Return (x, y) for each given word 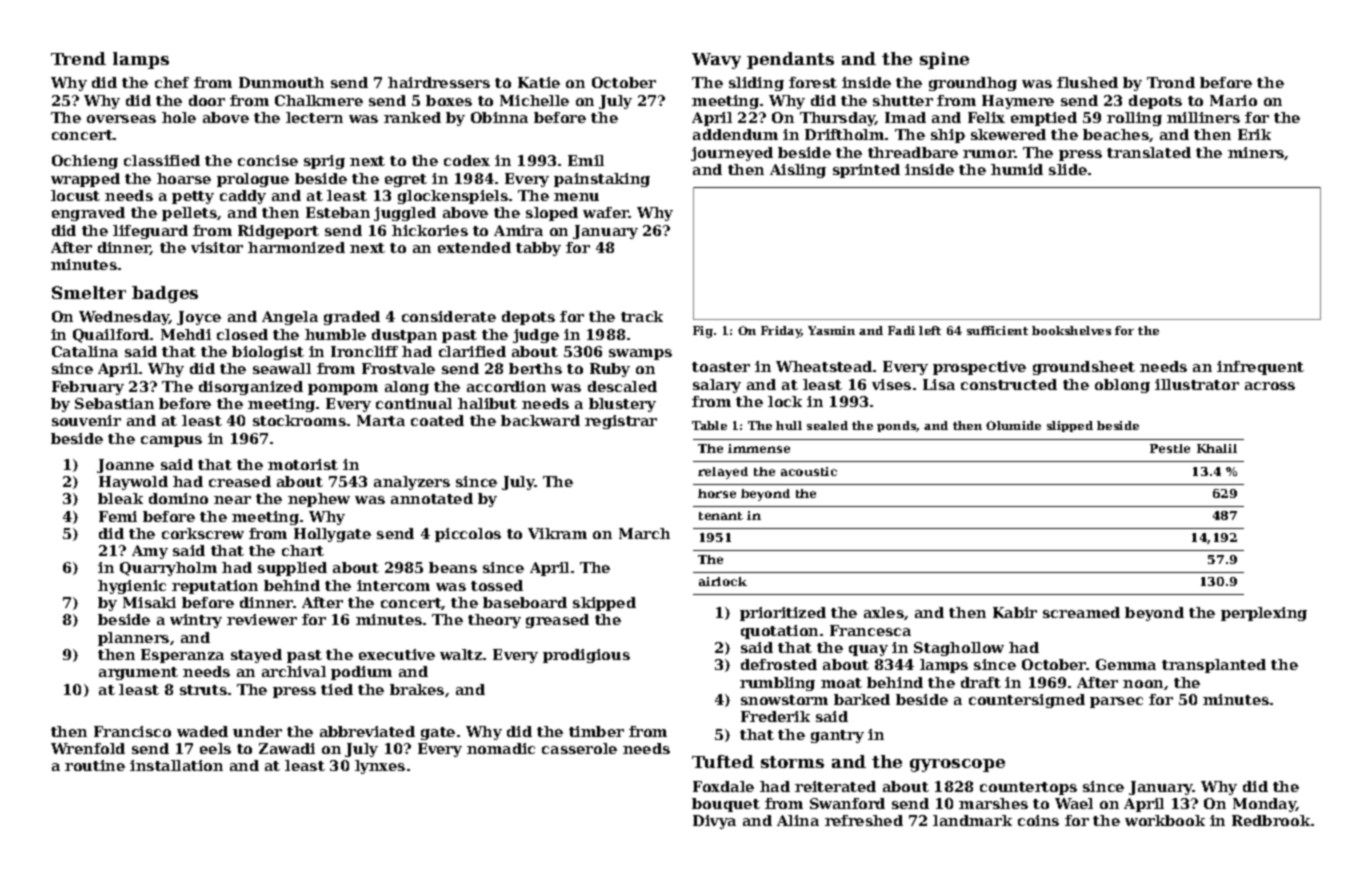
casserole (579, 748)
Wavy (716, 61)
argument (138, 673)
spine (944, 60)
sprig (324, 162)
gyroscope (957, 765)
